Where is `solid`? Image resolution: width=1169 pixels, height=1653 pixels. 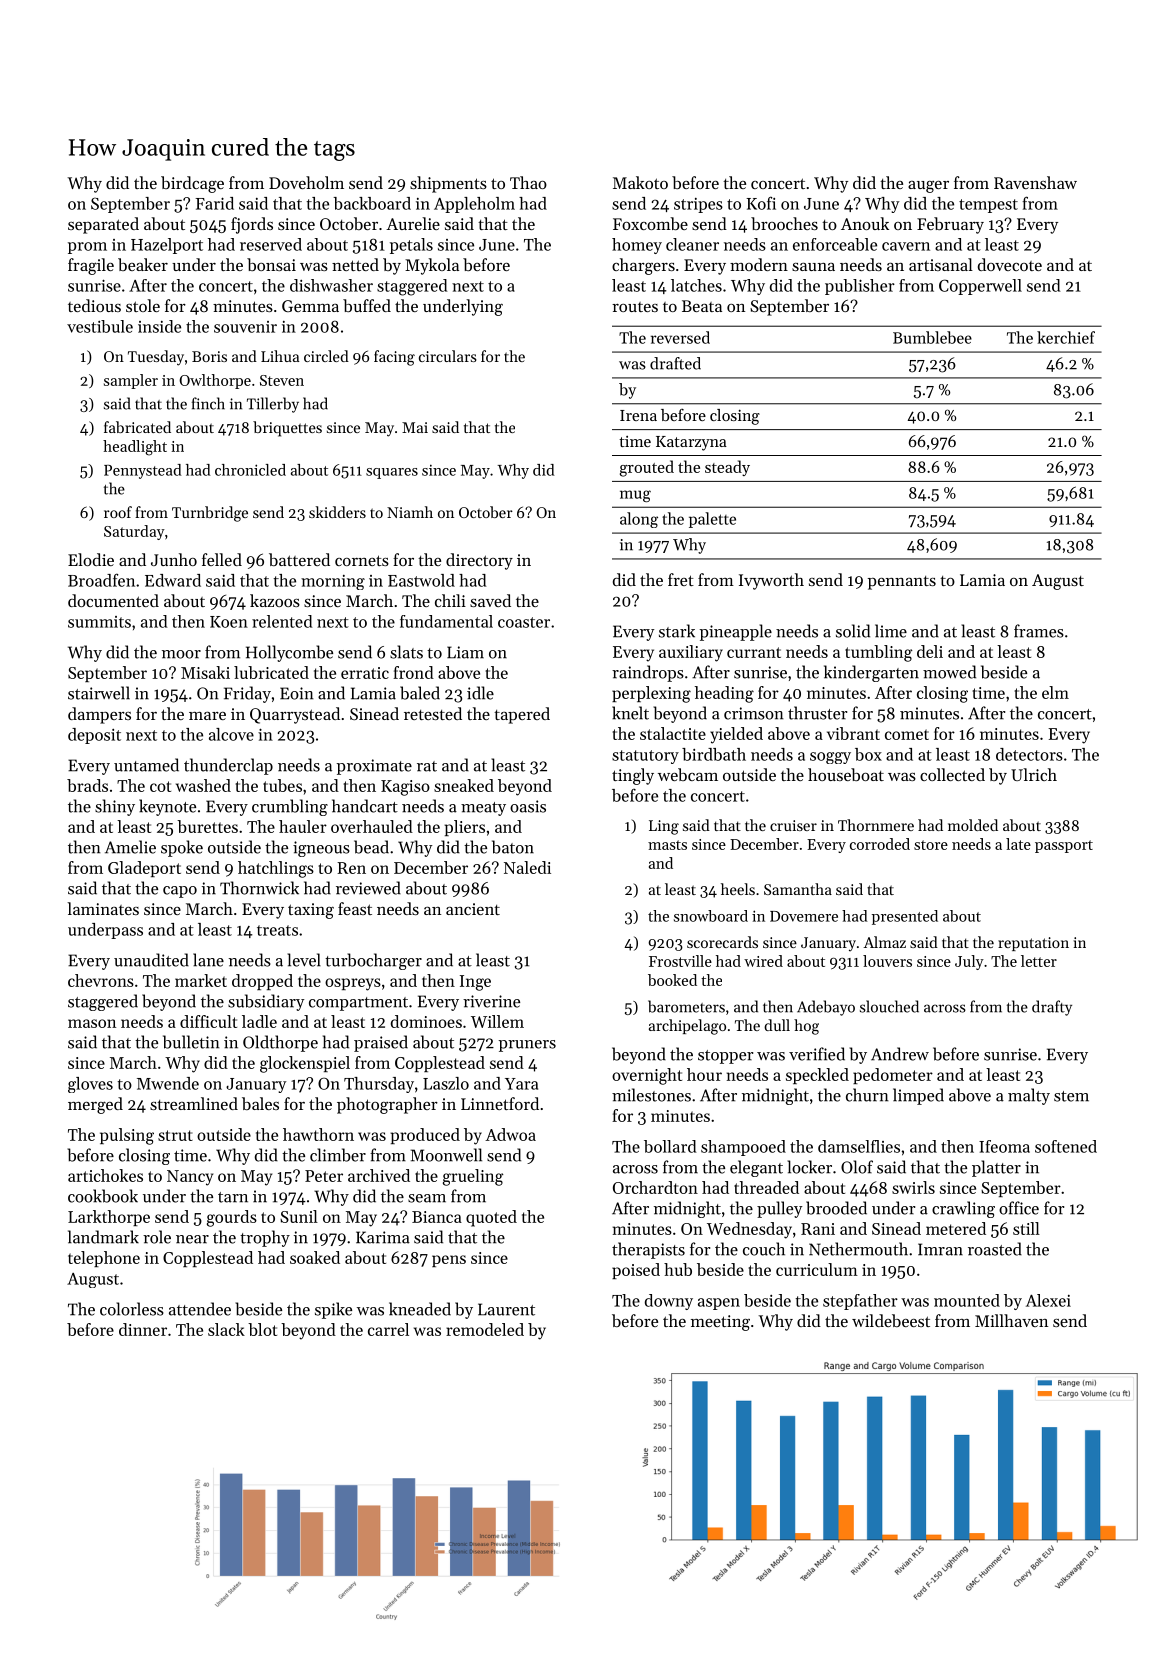 solid is located at coordinates (853, 631).
